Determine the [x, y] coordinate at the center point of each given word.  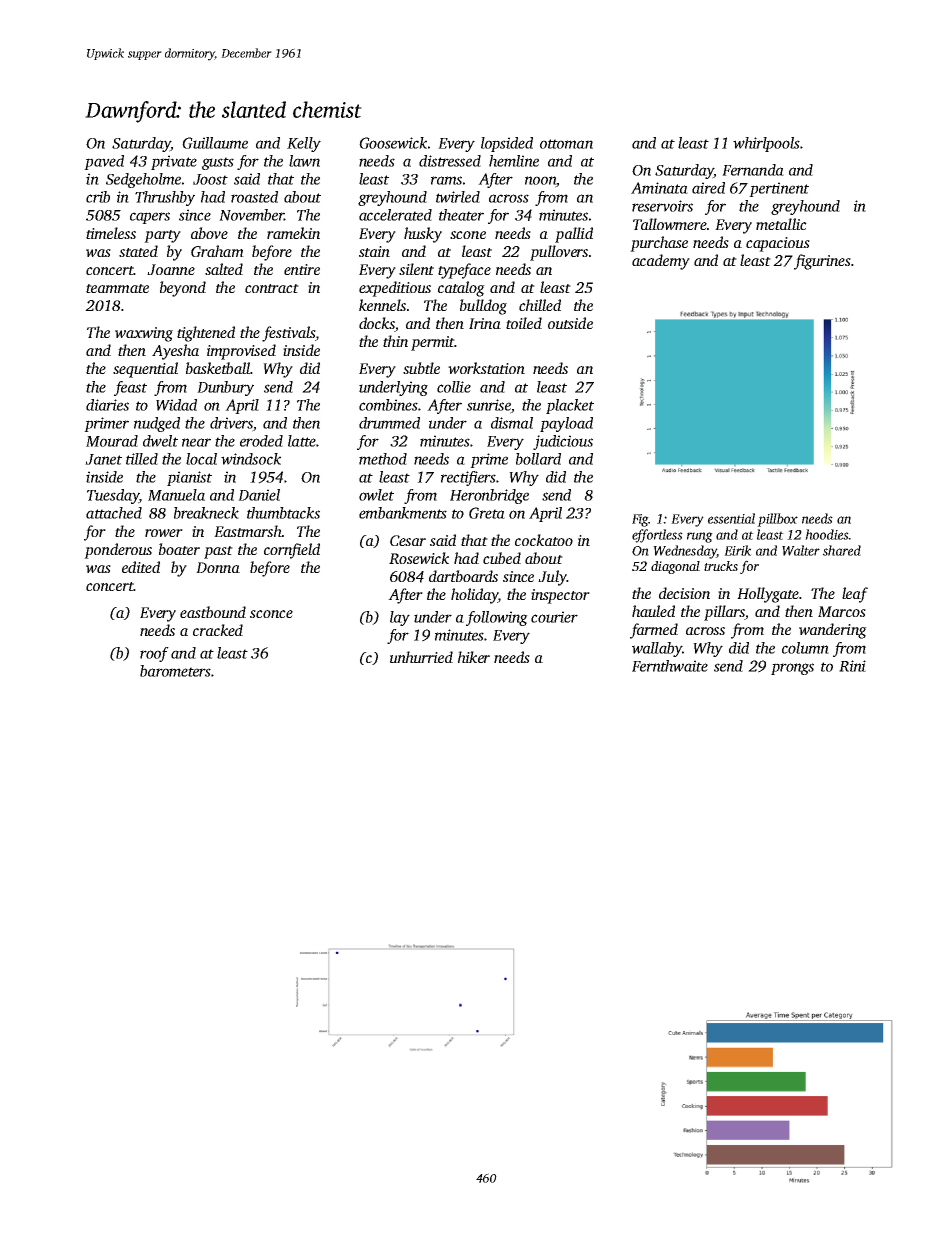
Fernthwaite [670, 666]
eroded [261, 441]
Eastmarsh [248, 531]
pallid [574, 235]
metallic [781, 224]
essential [731, 518]
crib [98, 197]
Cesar [408, 540]
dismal [512, 423]
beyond [183, 289]
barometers [175, 671]
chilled [540, 305]
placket [570, 406]
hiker [474, 657]
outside [570, 323]
